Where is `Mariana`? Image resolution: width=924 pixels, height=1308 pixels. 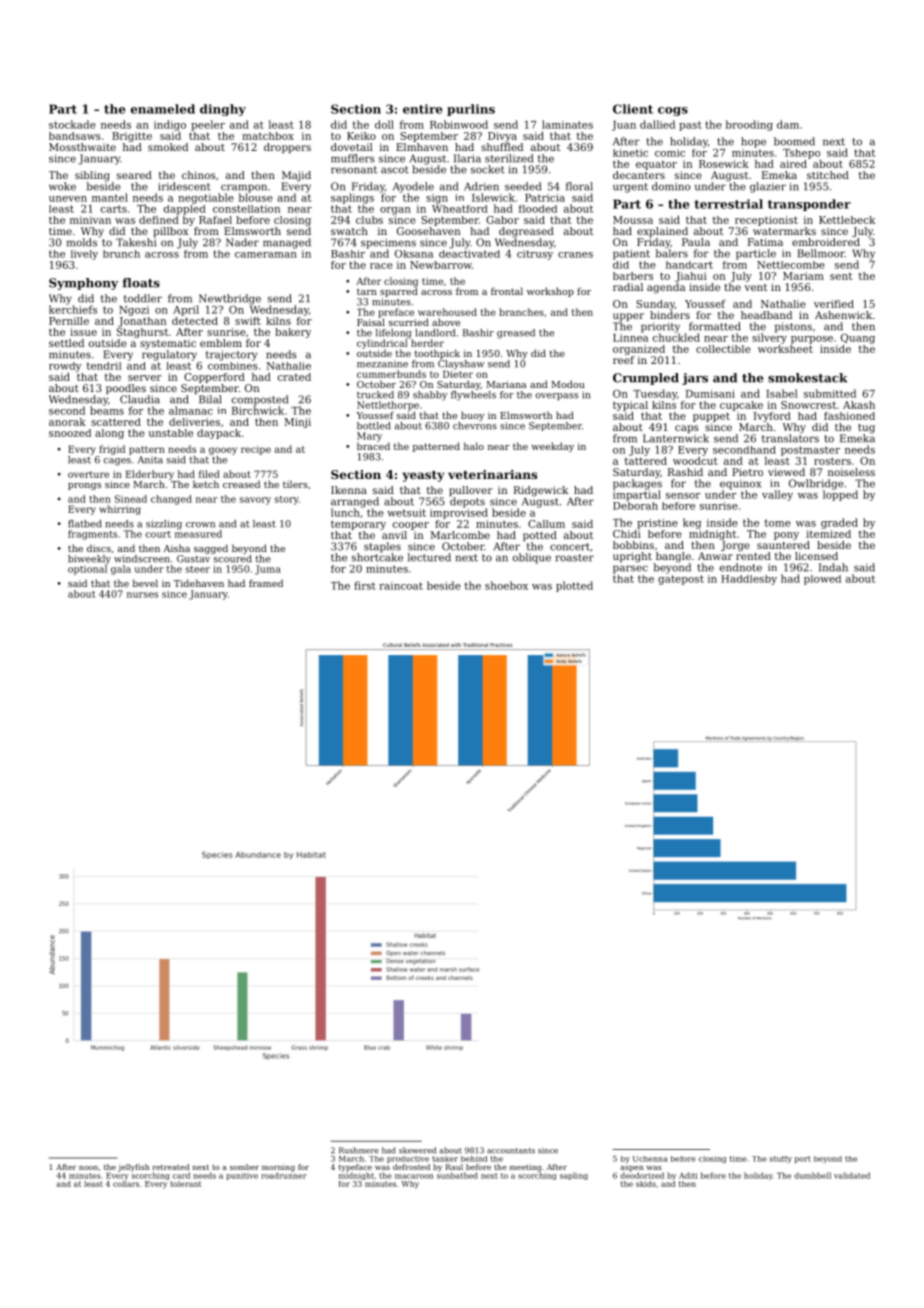
Mariana is located at coordinates (506, 384).
